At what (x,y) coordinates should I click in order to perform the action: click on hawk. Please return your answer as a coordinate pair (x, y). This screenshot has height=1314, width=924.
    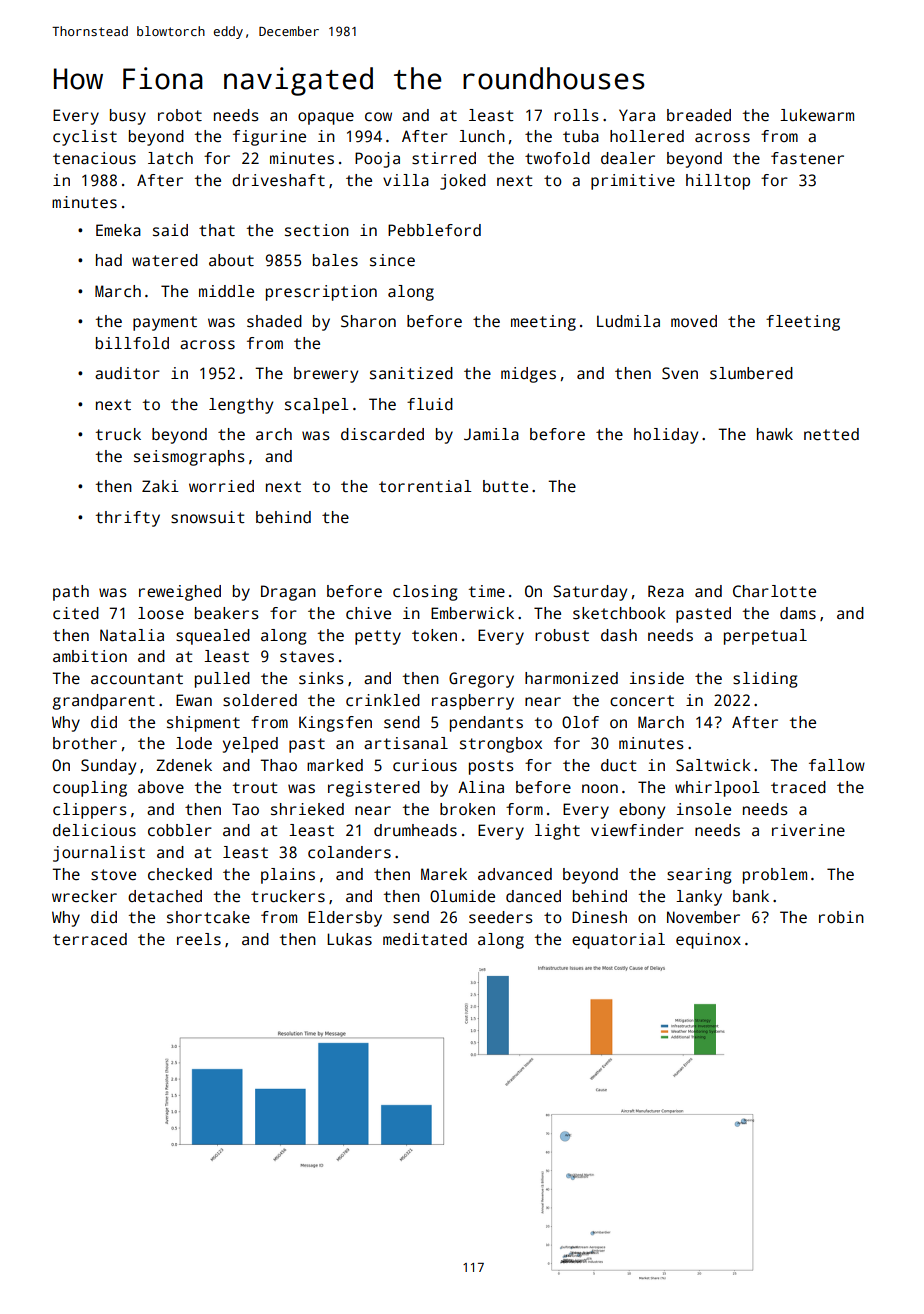
    Looking at the image, I should click on (775, 434).
